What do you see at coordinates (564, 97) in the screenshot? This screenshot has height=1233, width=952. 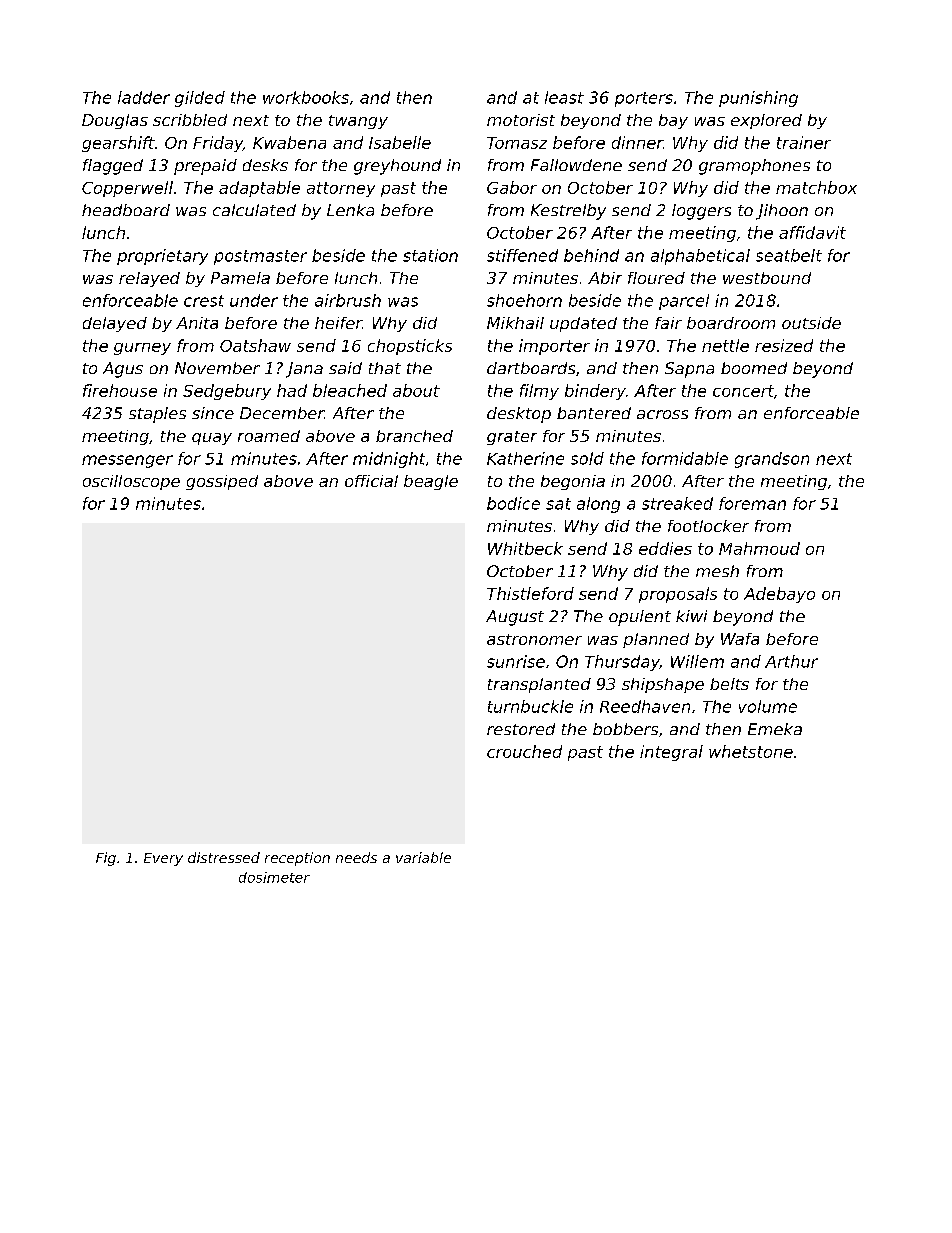 I see `least` at bounding box center [564, 97].
